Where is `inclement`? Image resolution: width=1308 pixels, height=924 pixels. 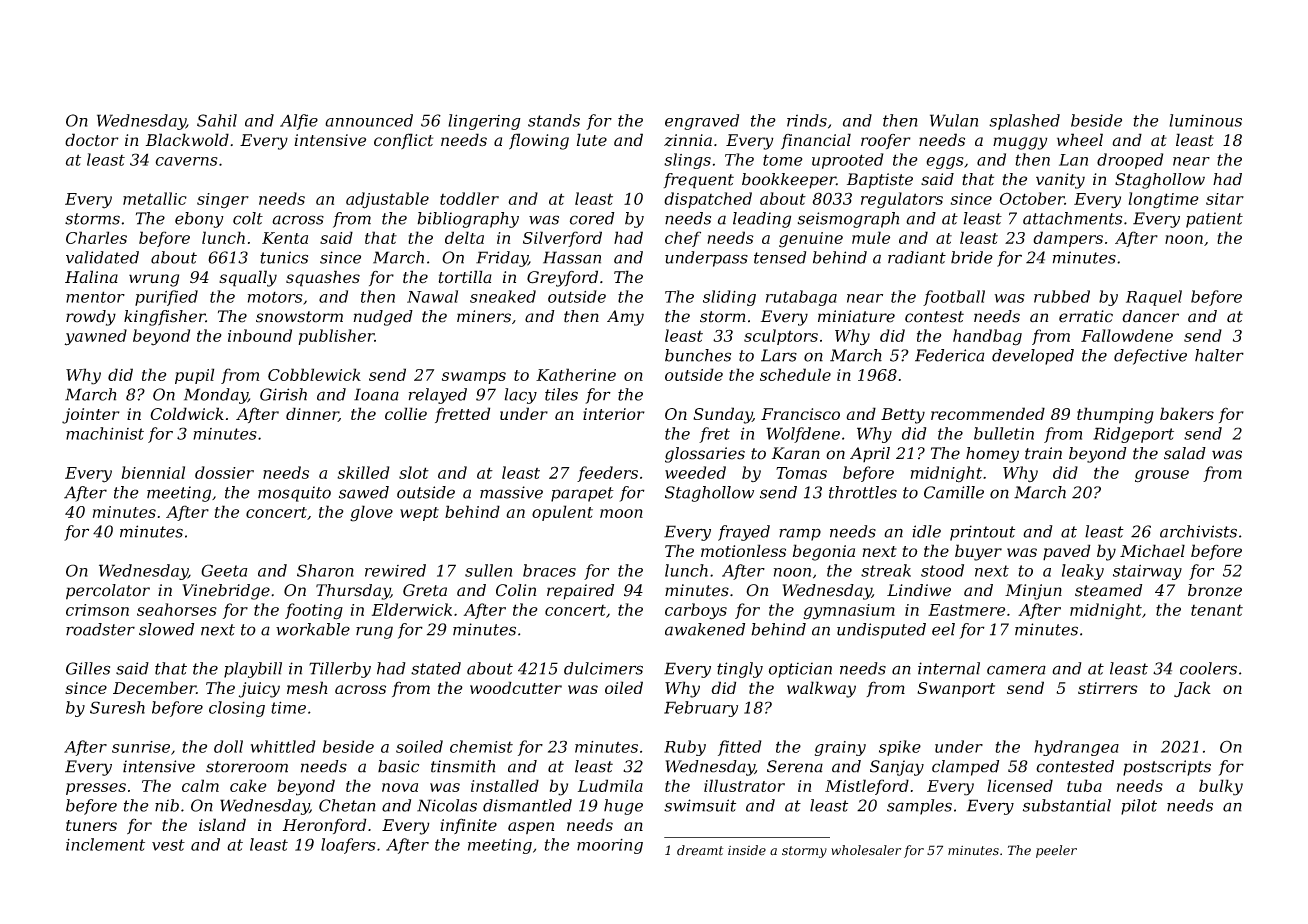
inclement is located at coordinates (105, 844).
